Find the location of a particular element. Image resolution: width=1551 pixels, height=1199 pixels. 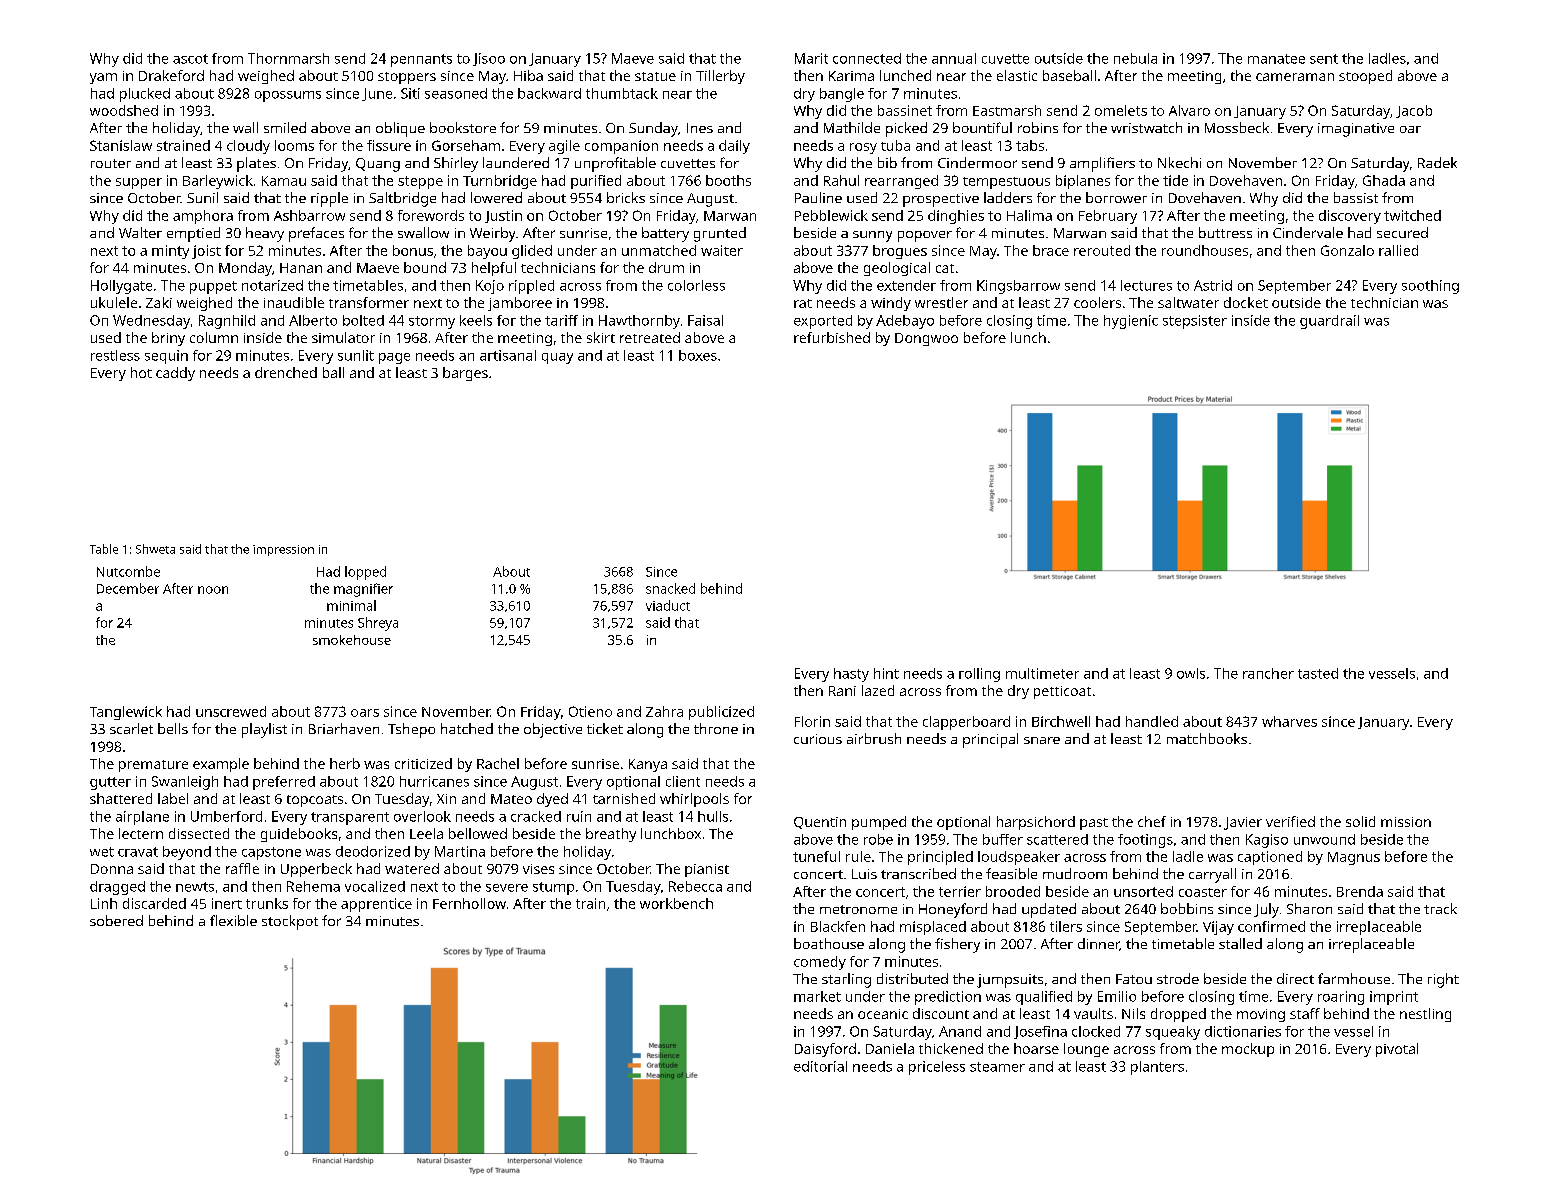

saltwater is located at coordinates (1188, 302).
